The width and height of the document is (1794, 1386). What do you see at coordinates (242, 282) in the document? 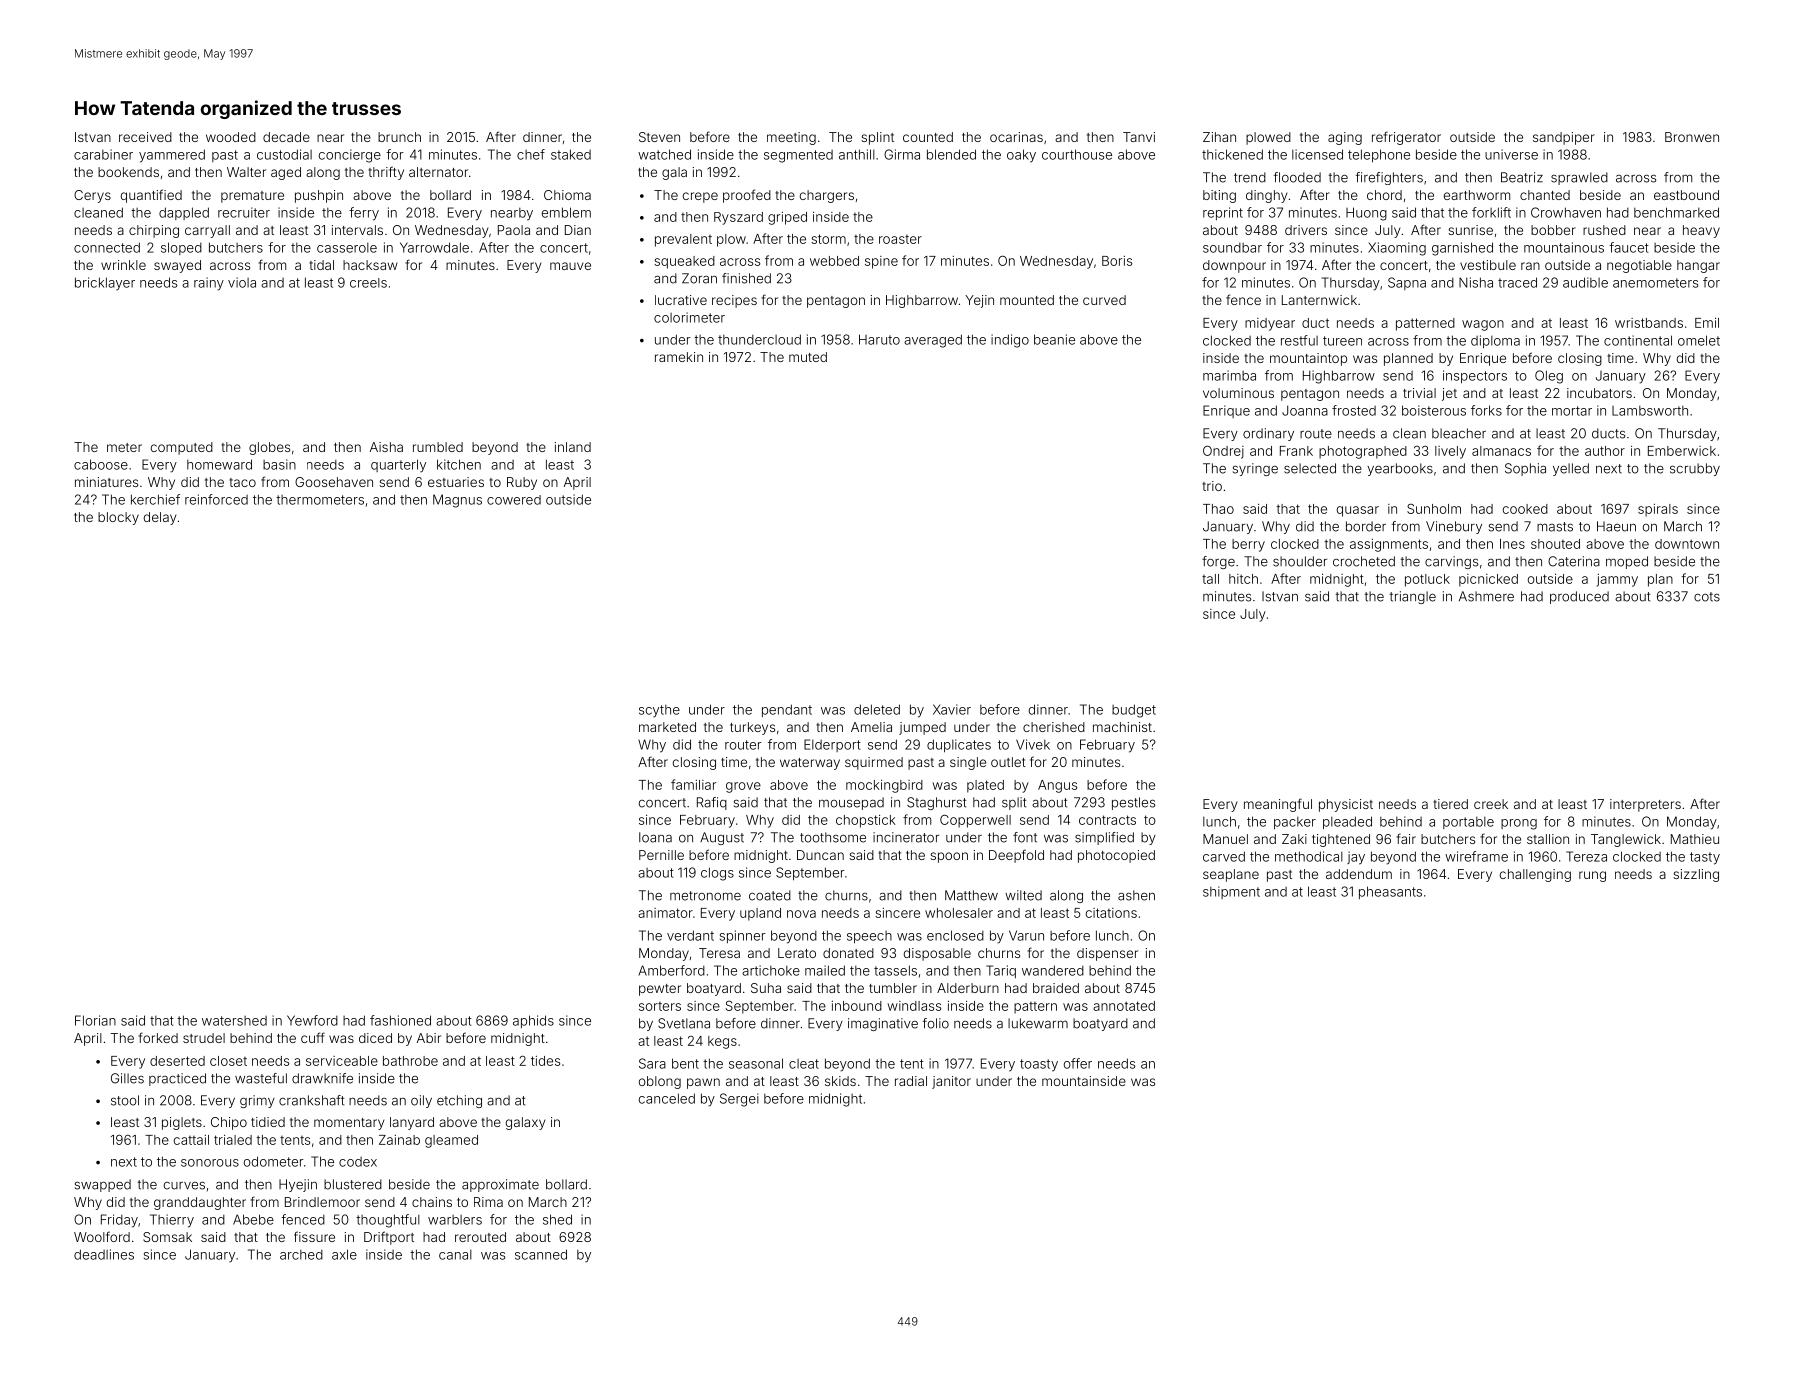
I see `viola` at bounding box center [242, 282].
